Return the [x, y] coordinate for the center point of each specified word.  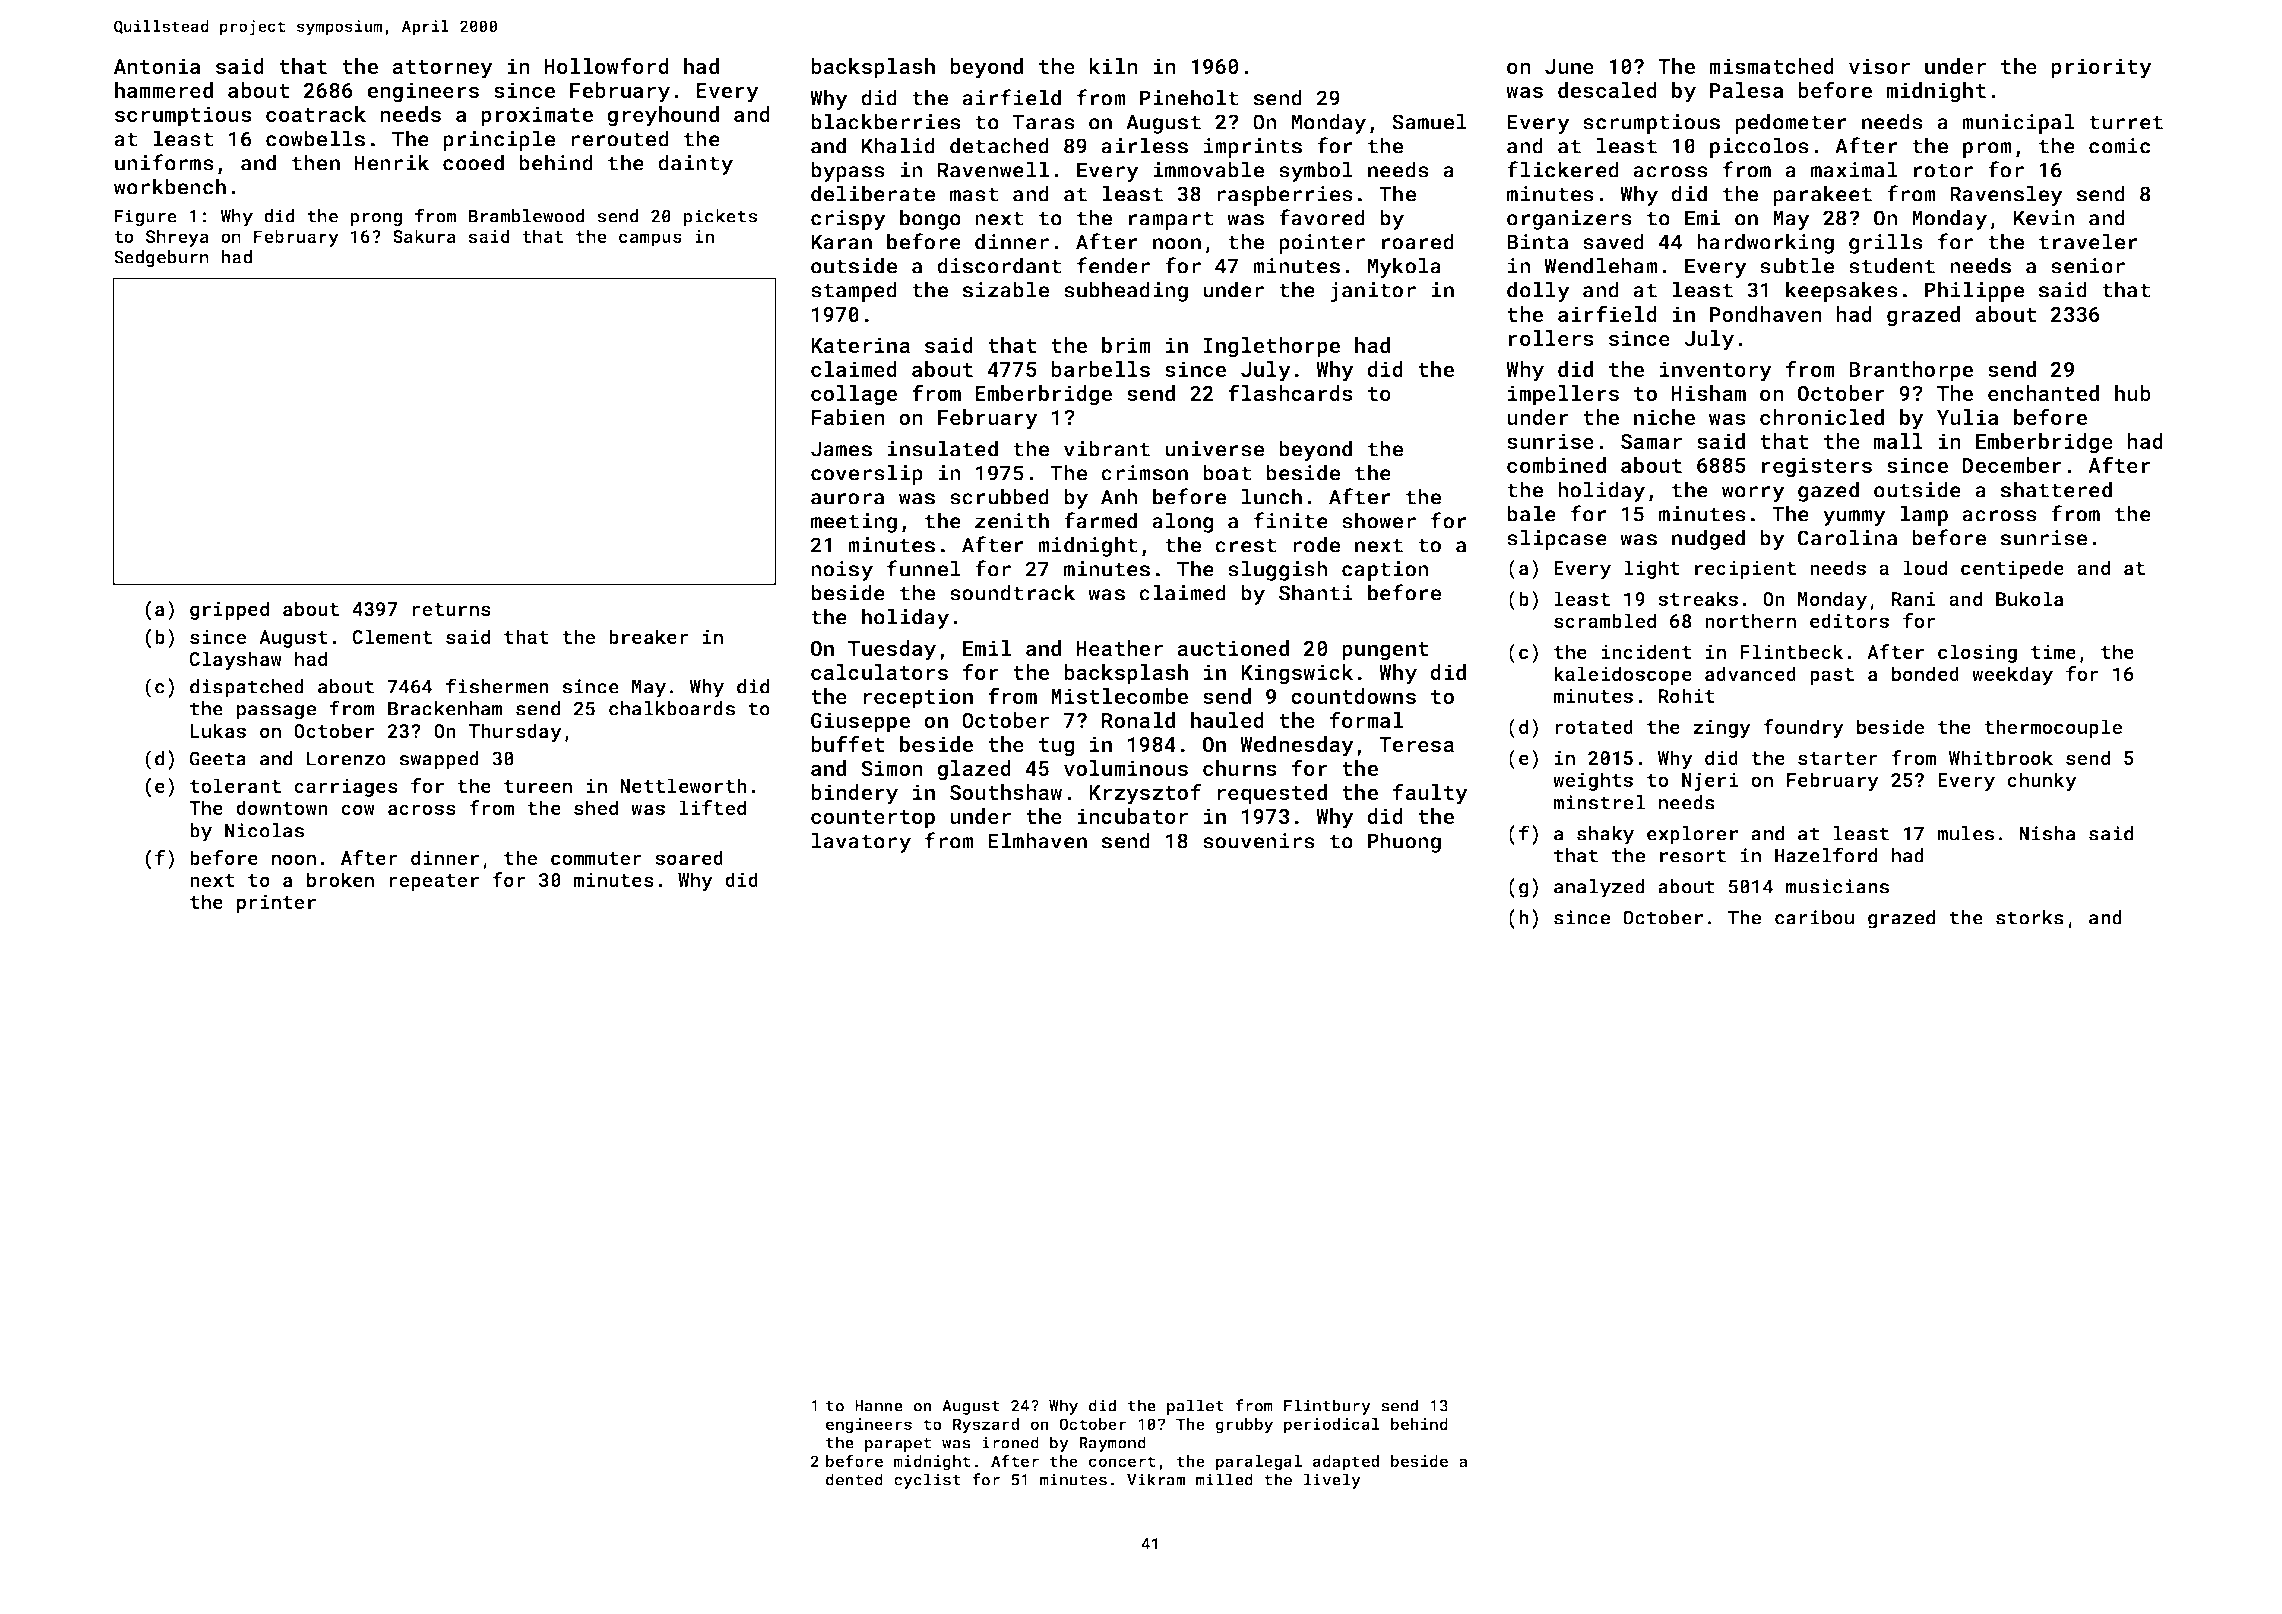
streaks [1698, 598]
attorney [442, 69]
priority [2101, 68]
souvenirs [1259, 841]
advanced [1750, 673]
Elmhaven [1037, 840]
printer [276, 903]
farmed [1100, 520]
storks [2030, 917]
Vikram [1156, 1479]
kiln [1113, 66]
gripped [229, 610]
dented [854, 1479]
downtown [282, 807]
